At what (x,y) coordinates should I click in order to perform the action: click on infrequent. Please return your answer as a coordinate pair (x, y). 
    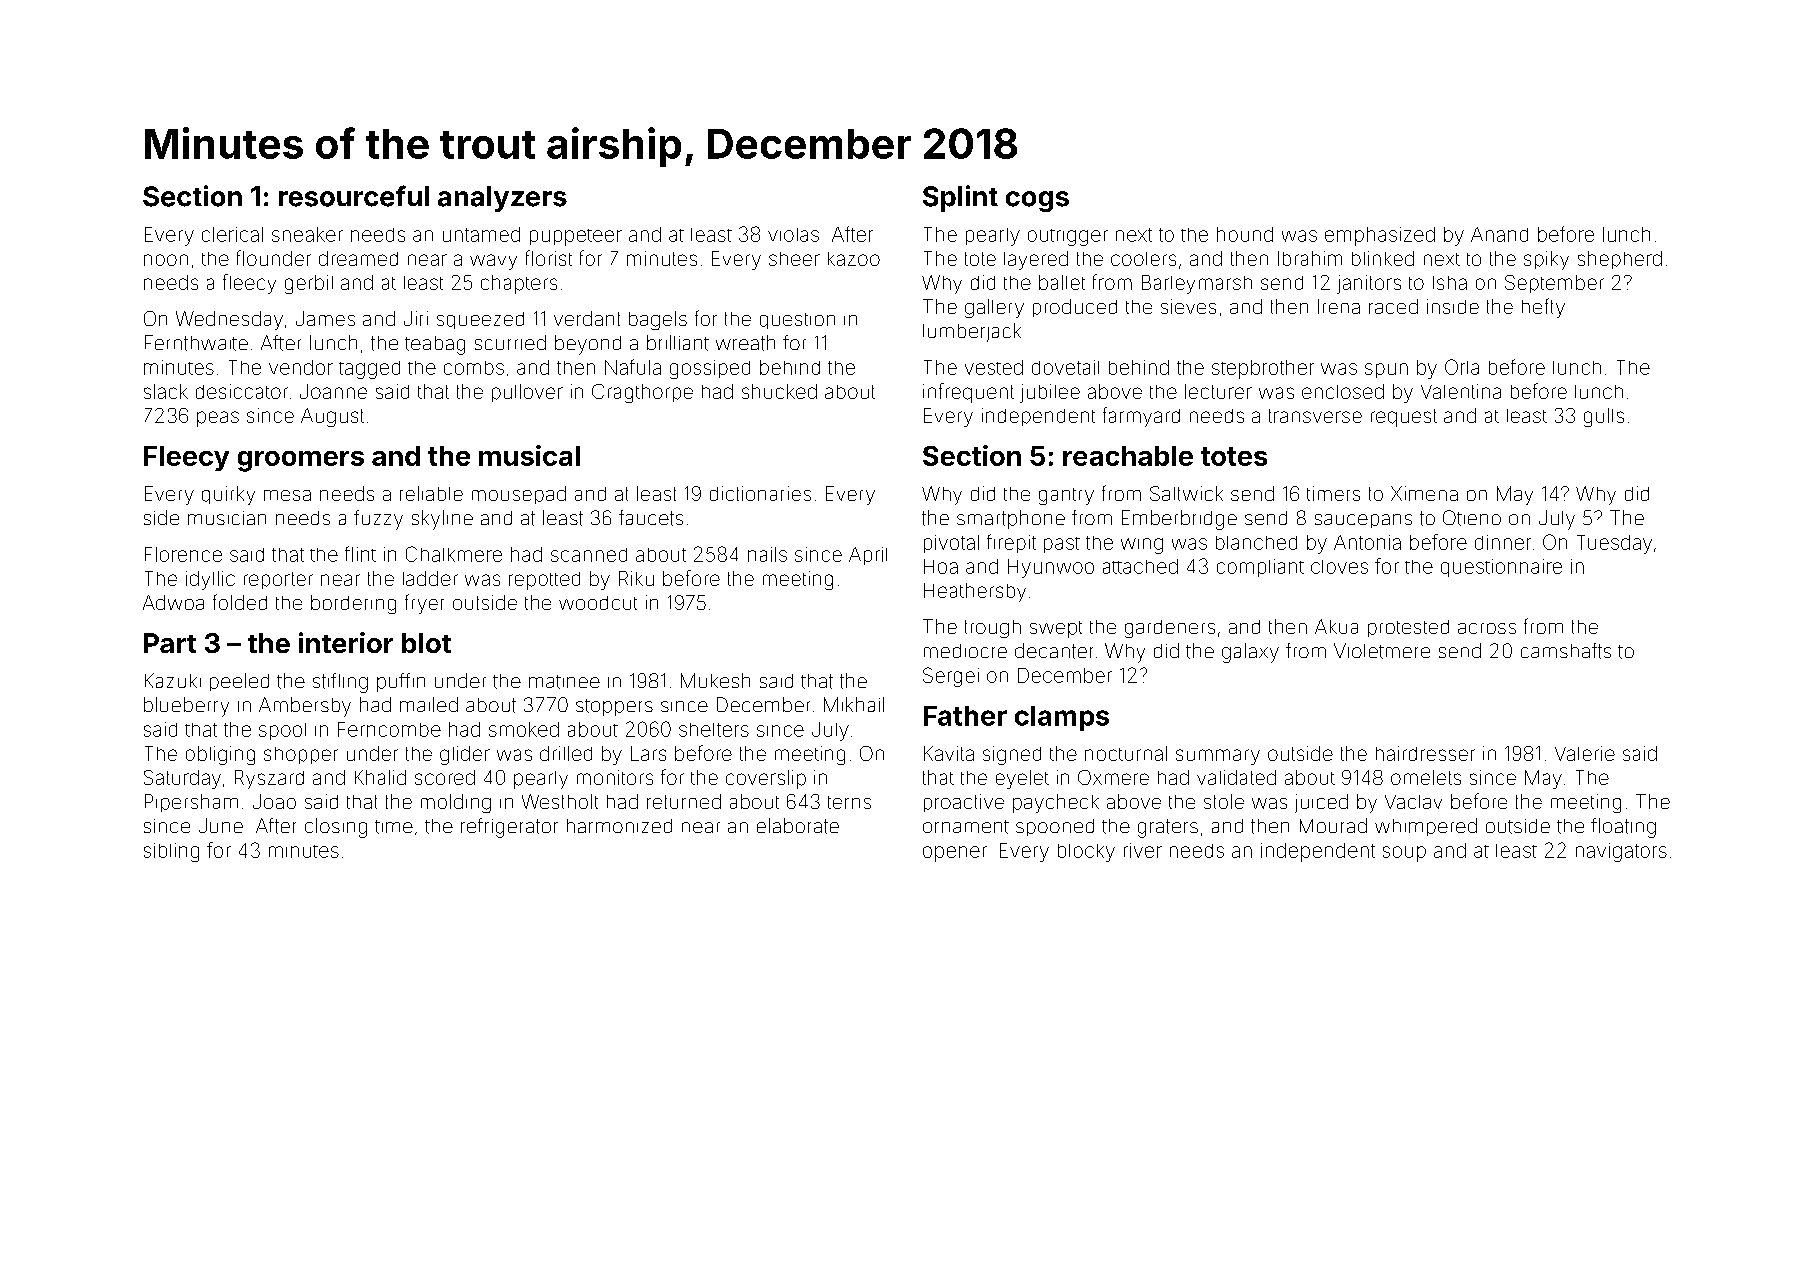
    Looking at the image, I should click on (968, 393).
